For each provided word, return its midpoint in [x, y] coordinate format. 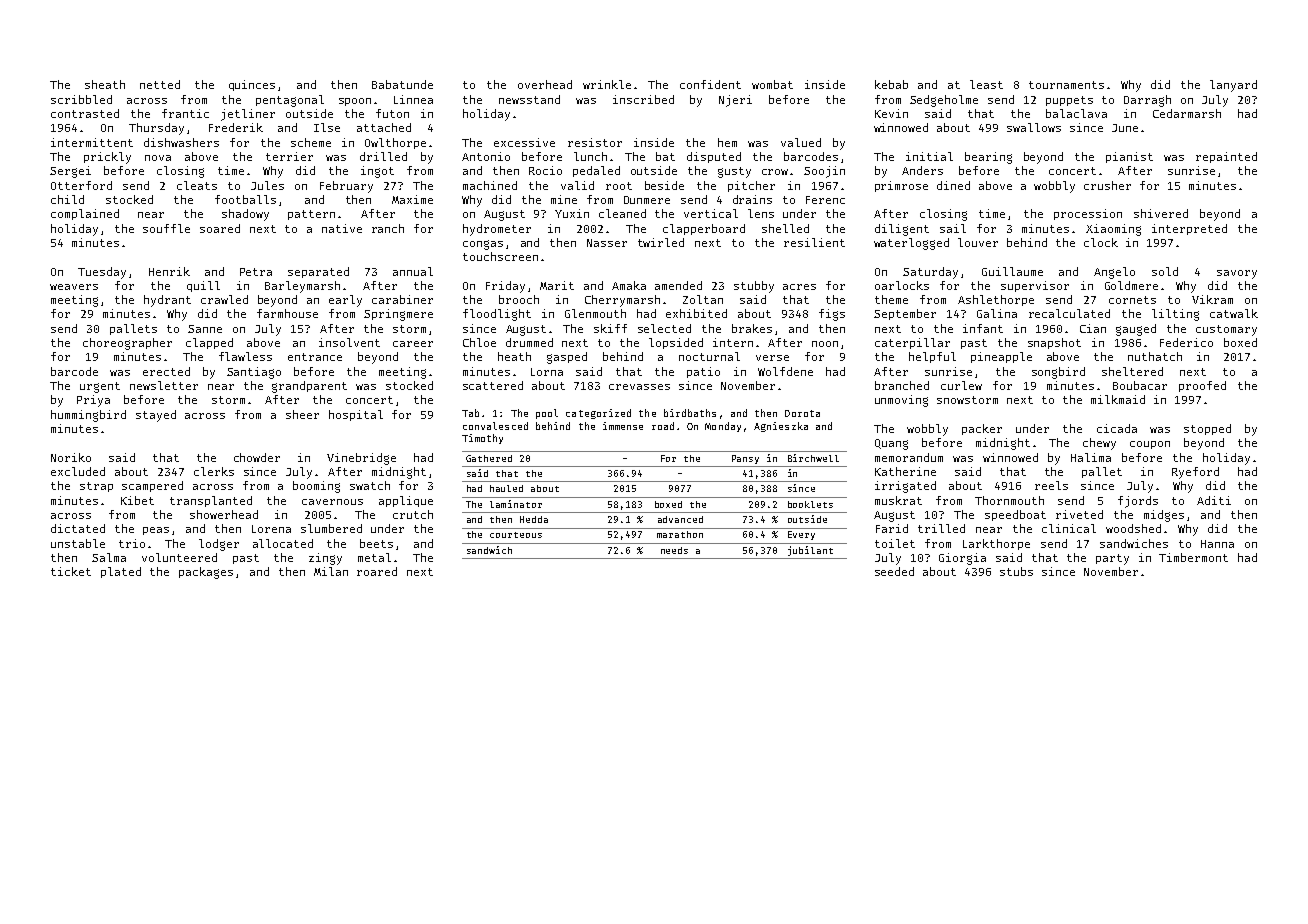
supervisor [1035, 286]
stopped [1207, 429]
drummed [529, 342]
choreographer [127, 344]
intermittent [92, 142]
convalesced [495, 426]
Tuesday [102, 273]
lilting [1175, 315]
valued [801, 142]
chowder [257, 457]
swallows [1034, 127]
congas [483, 245]
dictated [78, 528]
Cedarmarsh [1187, 113]
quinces [252, 85]
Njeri [735, 101]
